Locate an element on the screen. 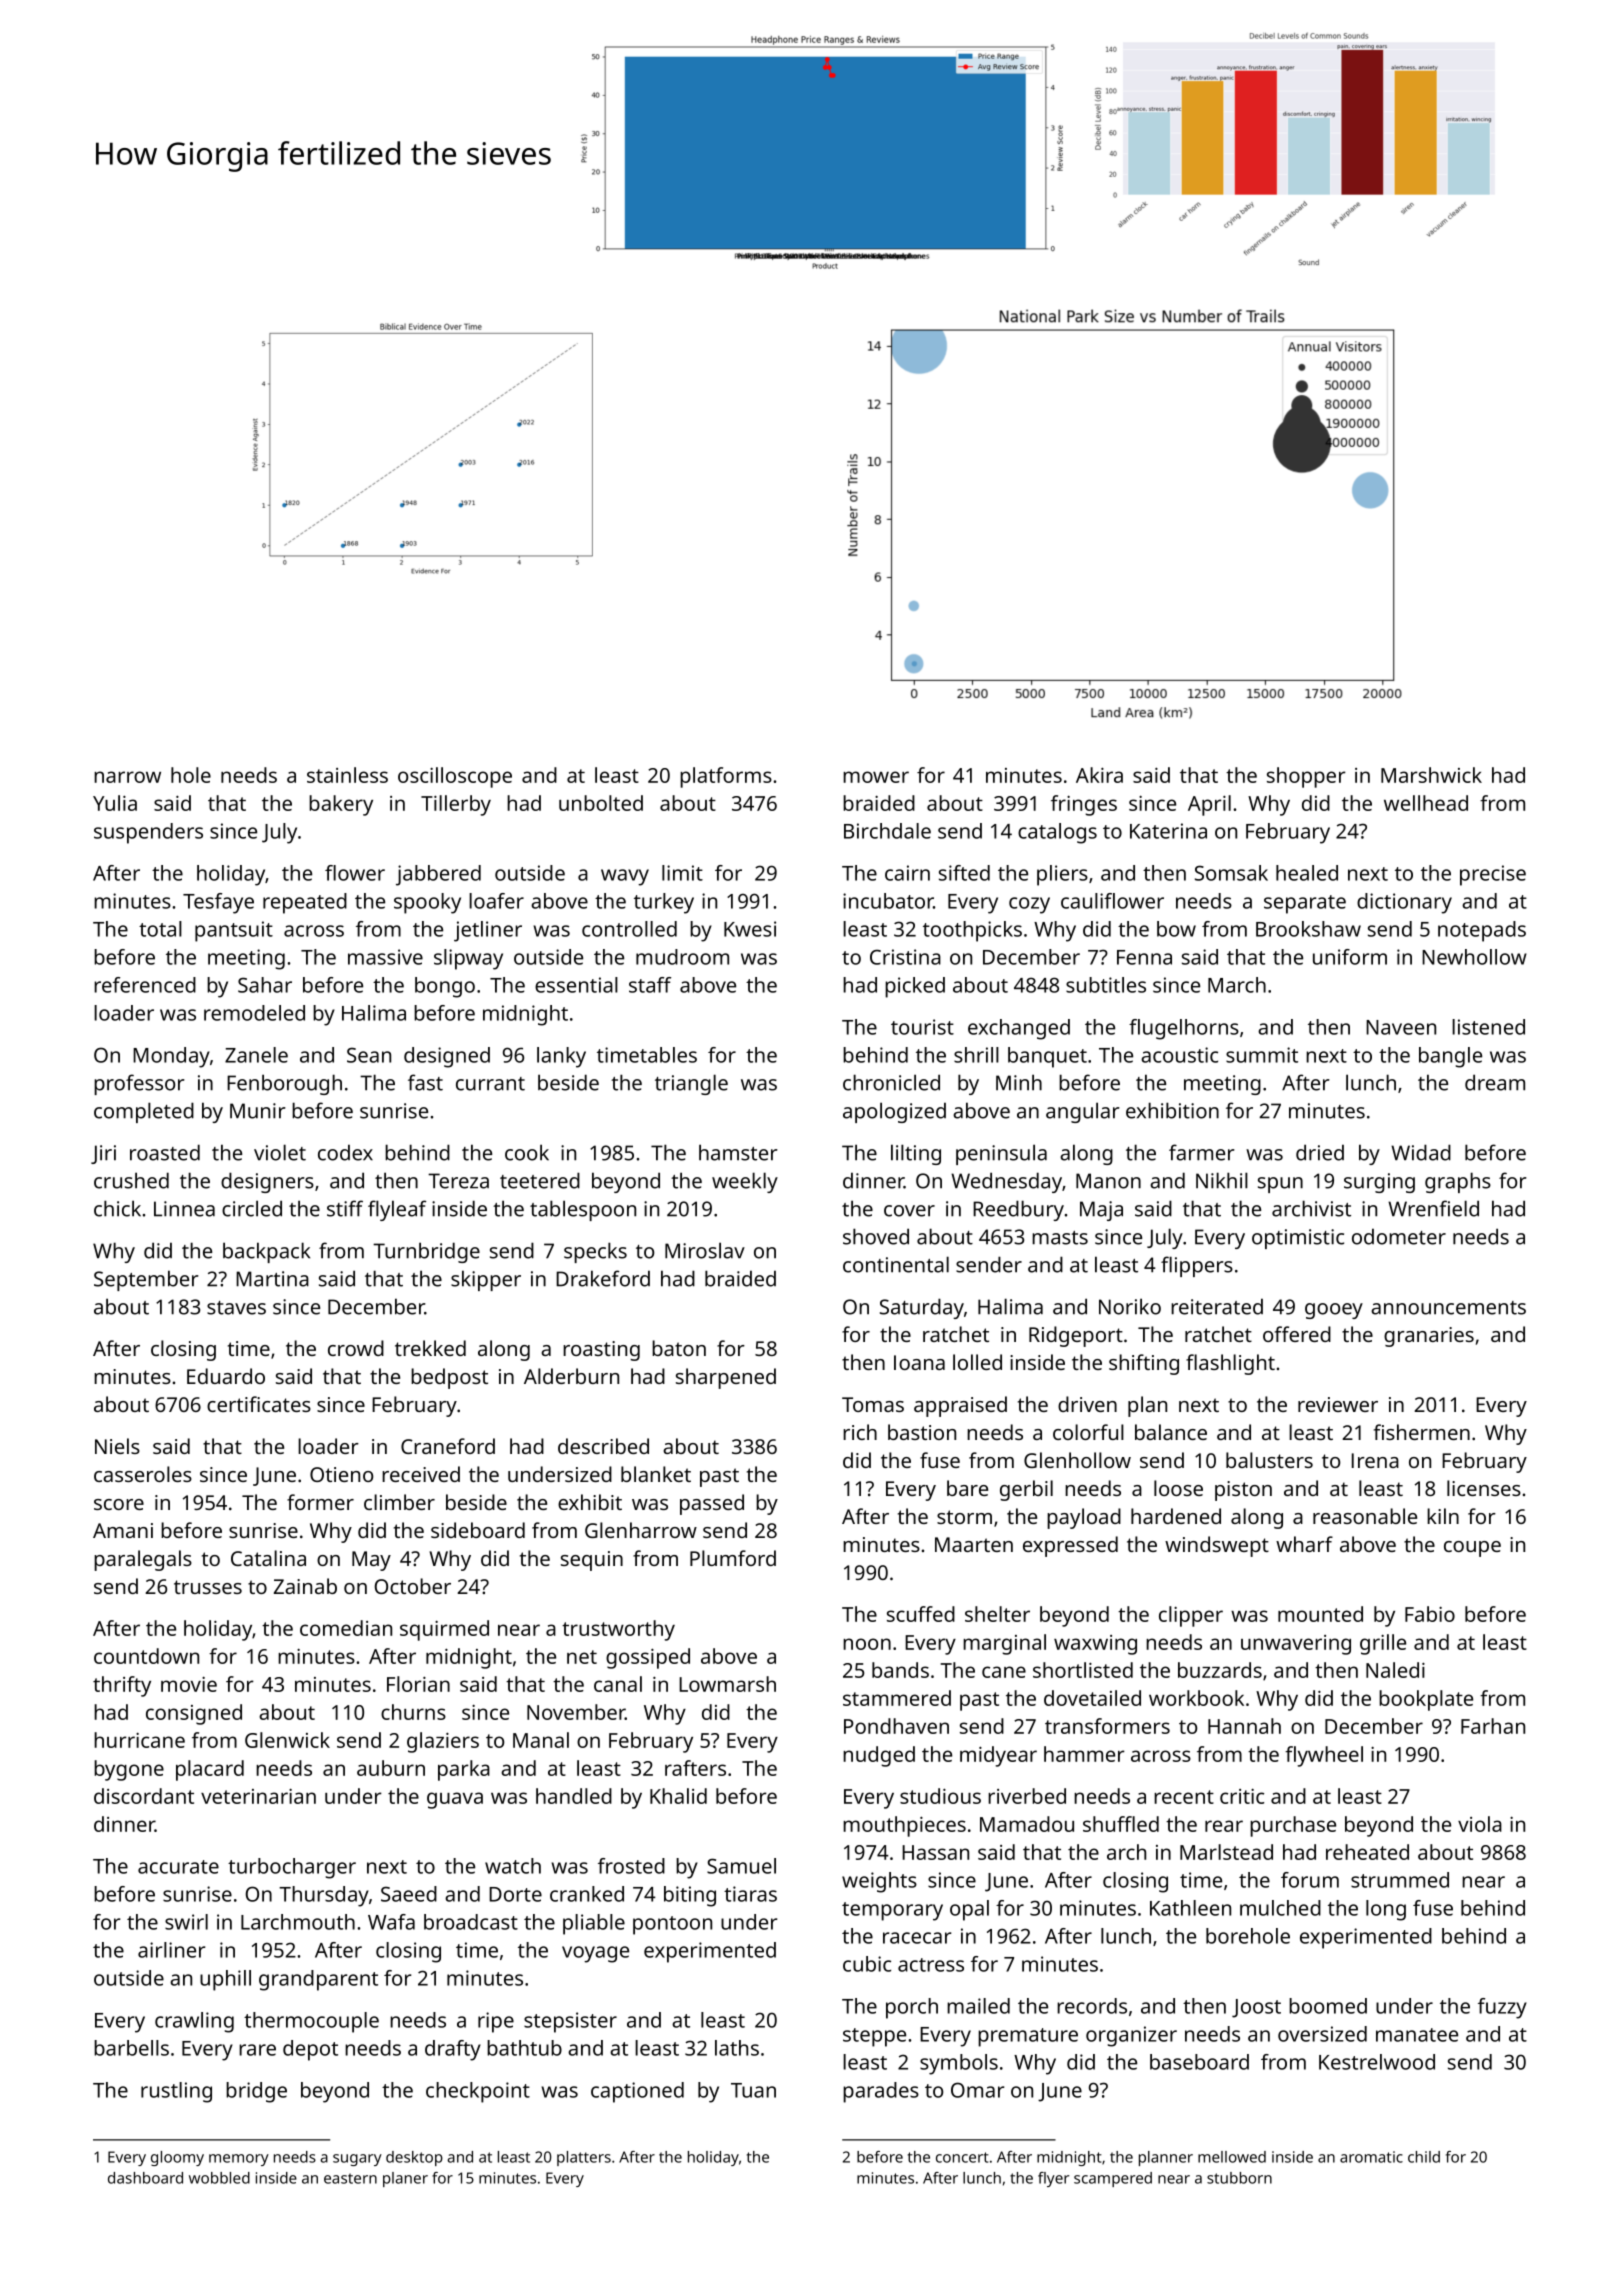 This screenshot has height=2292, width=1620. mower is located at coordinates (876, 777).
